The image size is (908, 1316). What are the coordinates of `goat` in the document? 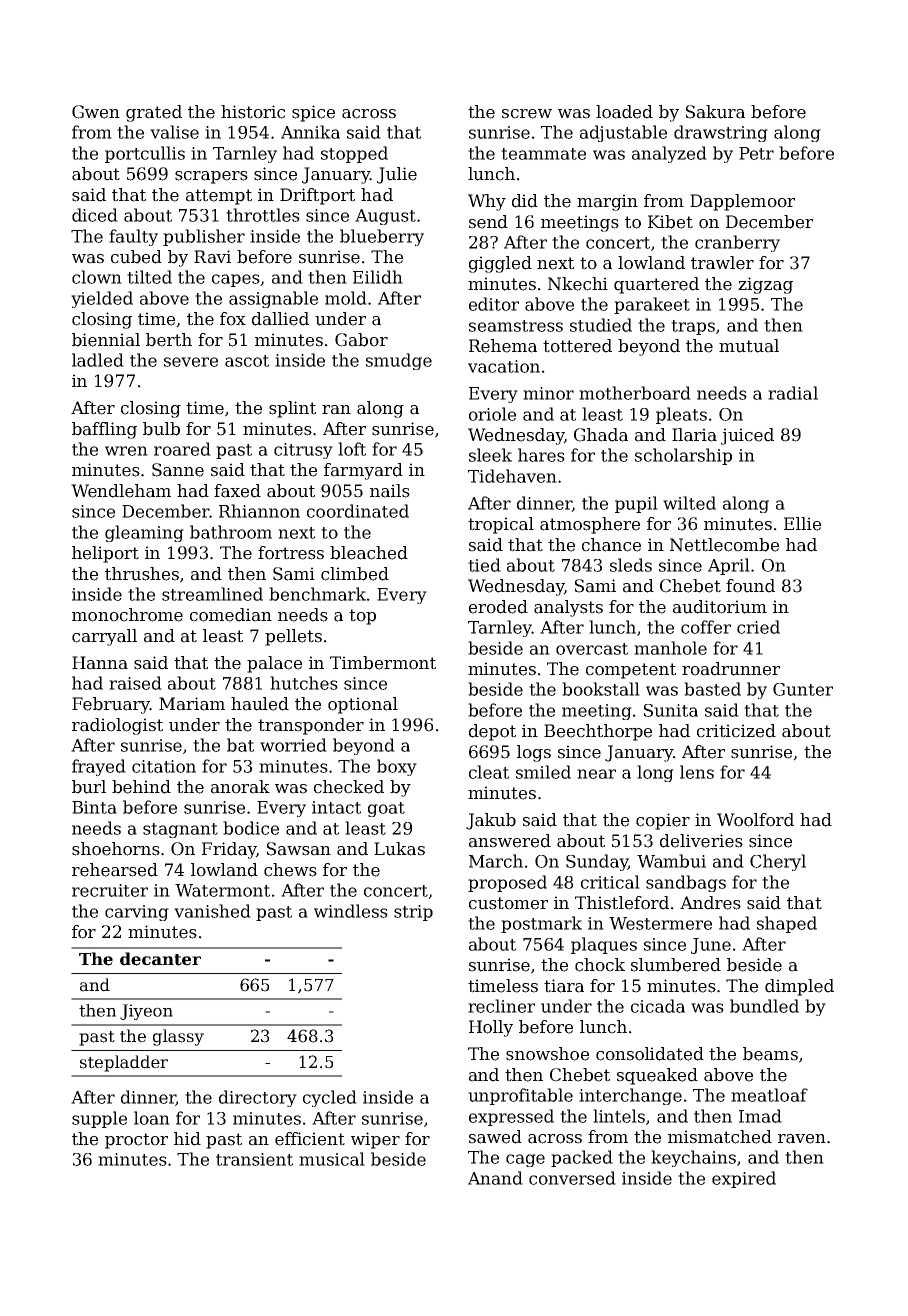 It's located at (386, 809).
